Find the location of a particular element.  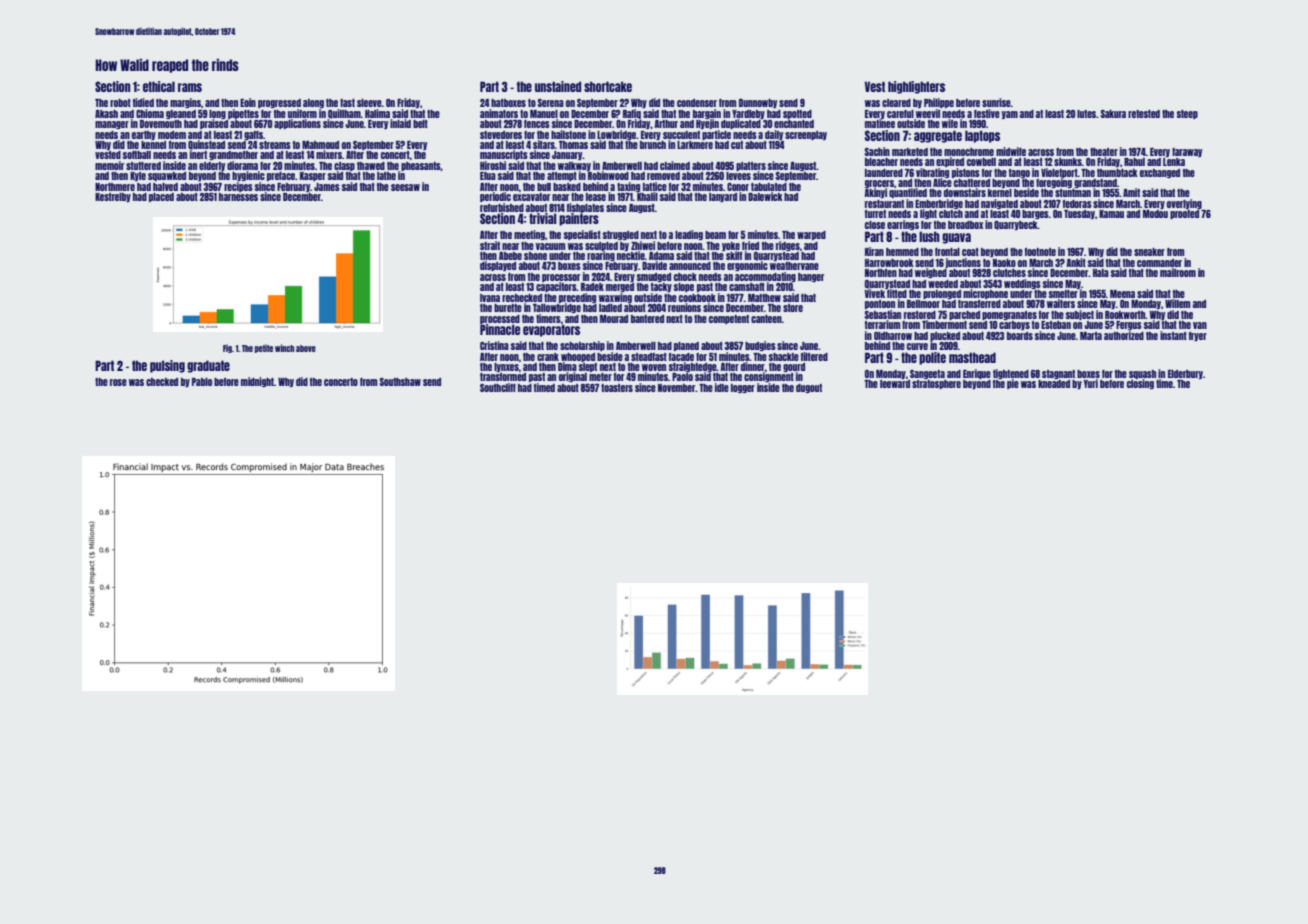

daily is located at coordinates (774, 135).
